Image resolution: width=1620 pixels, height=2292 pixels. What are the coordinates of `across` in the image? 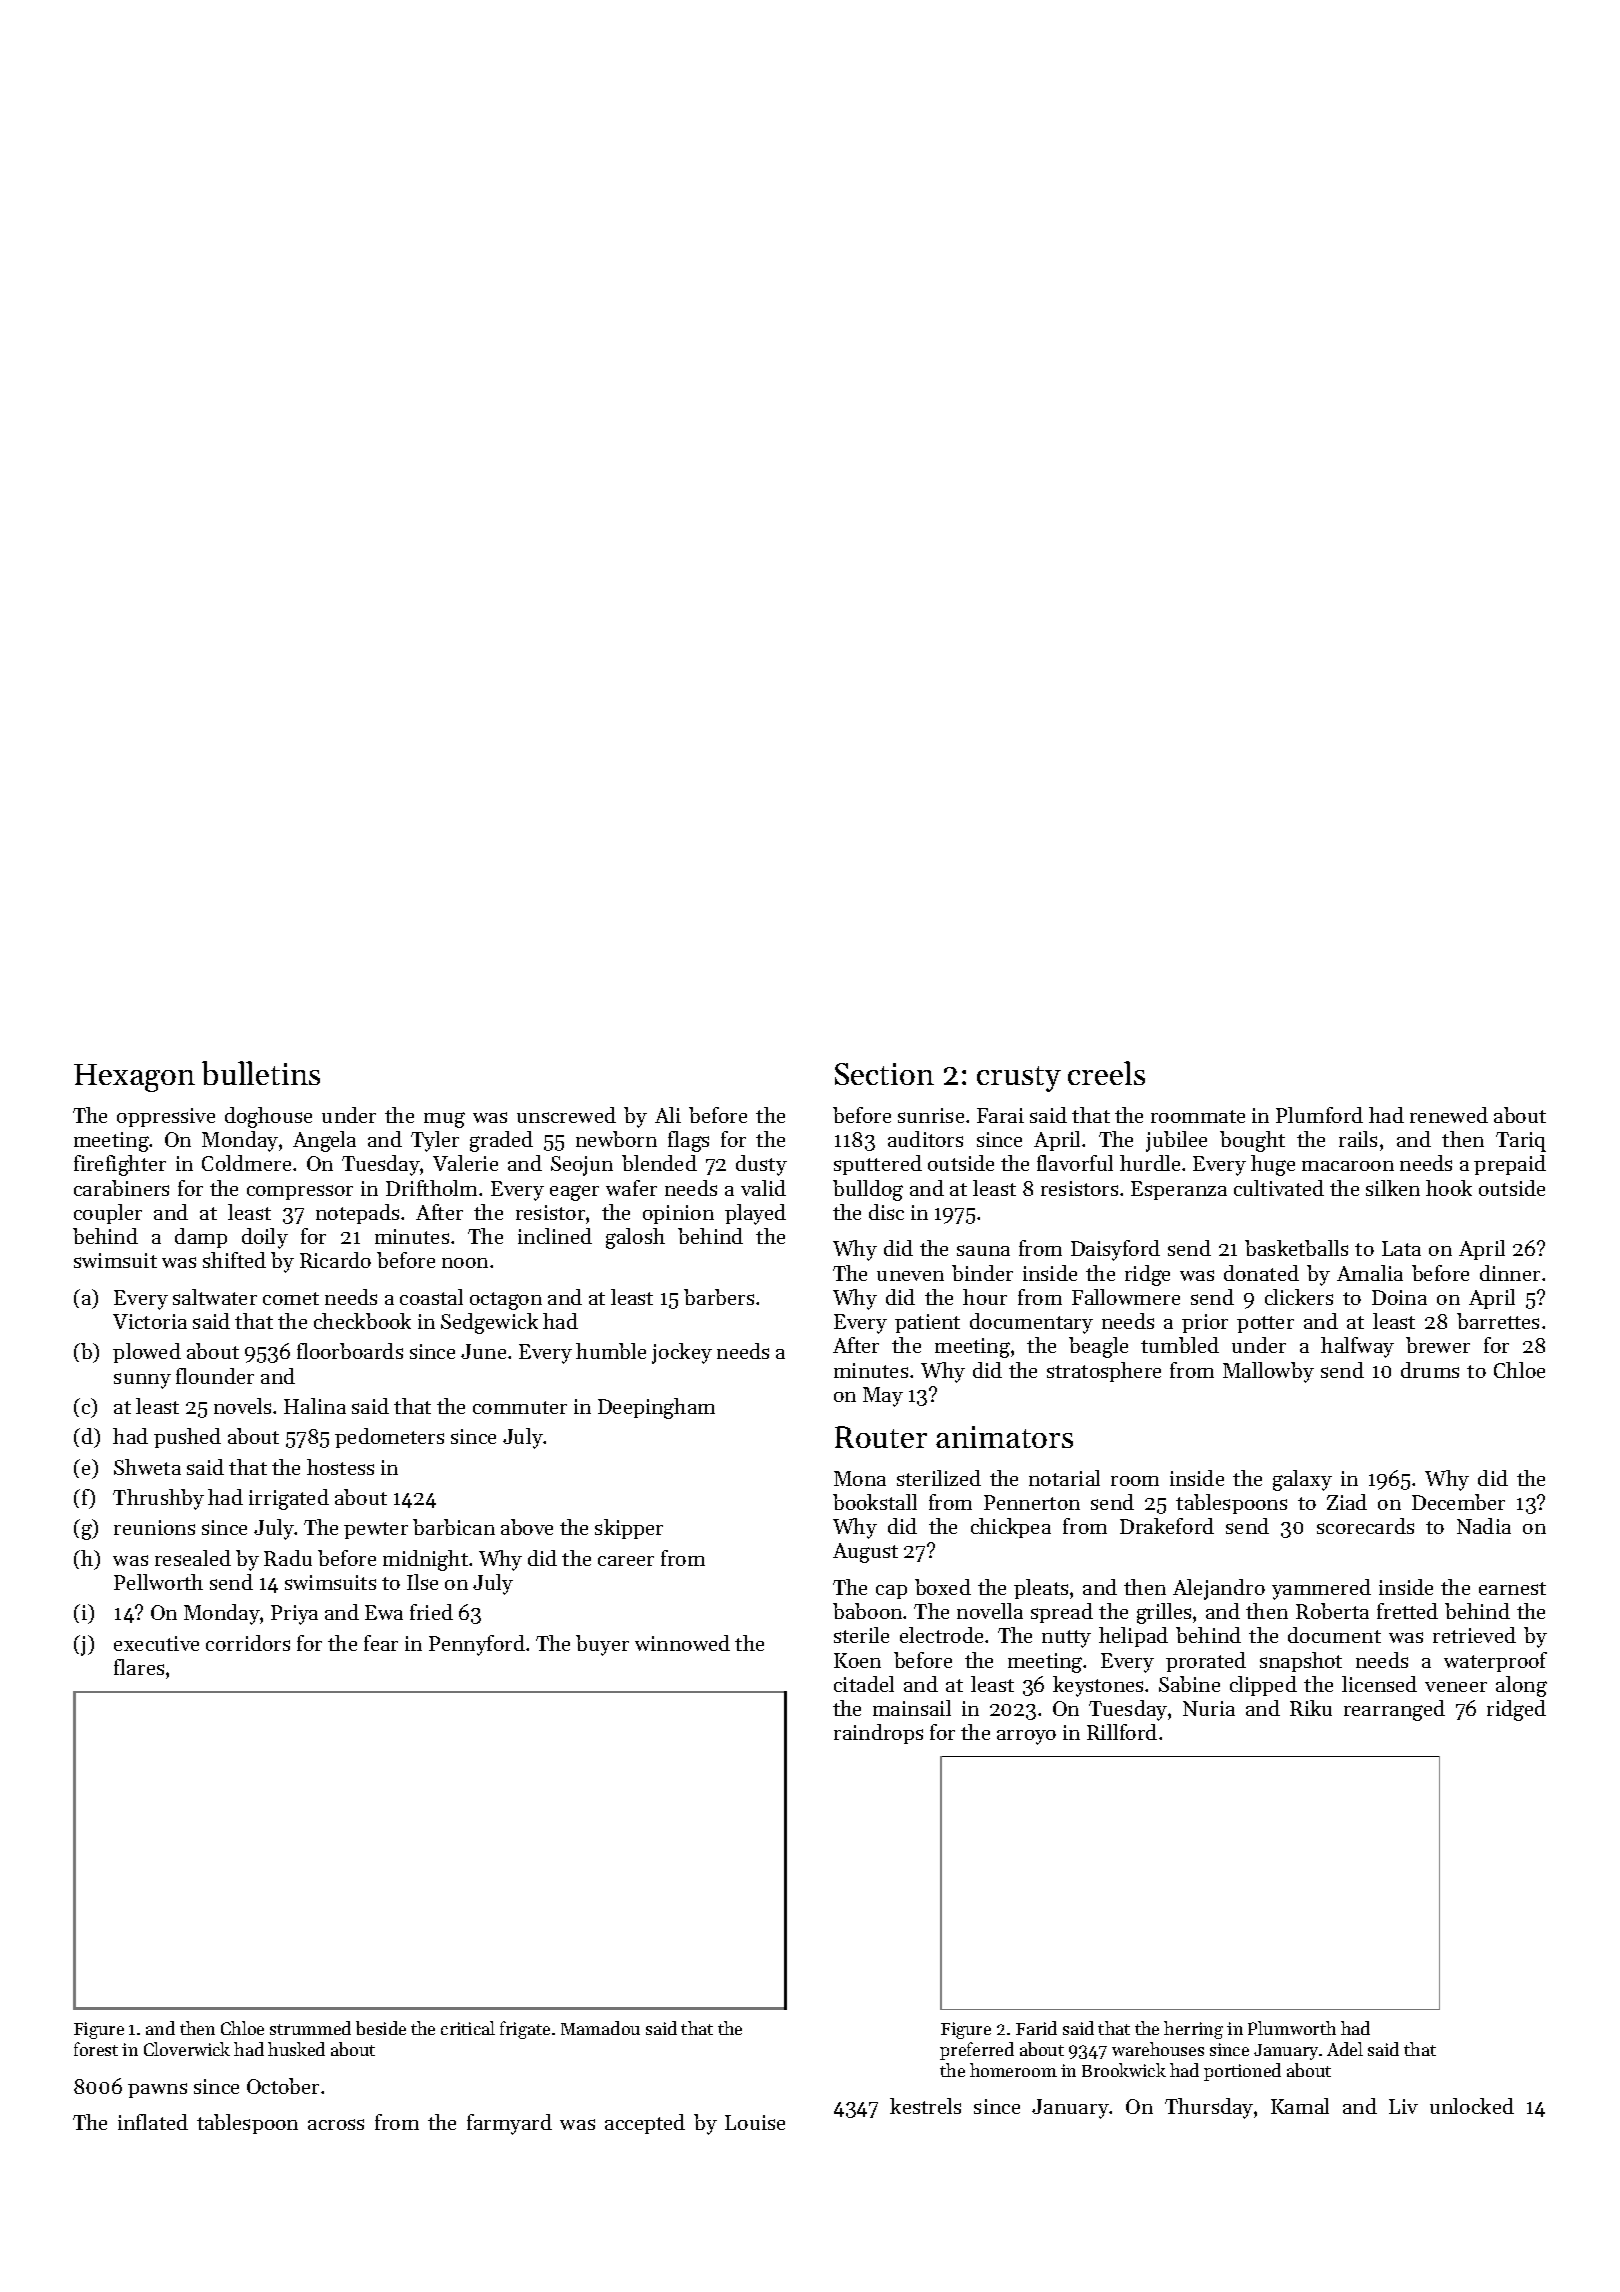 It's located at (336, 2124).
